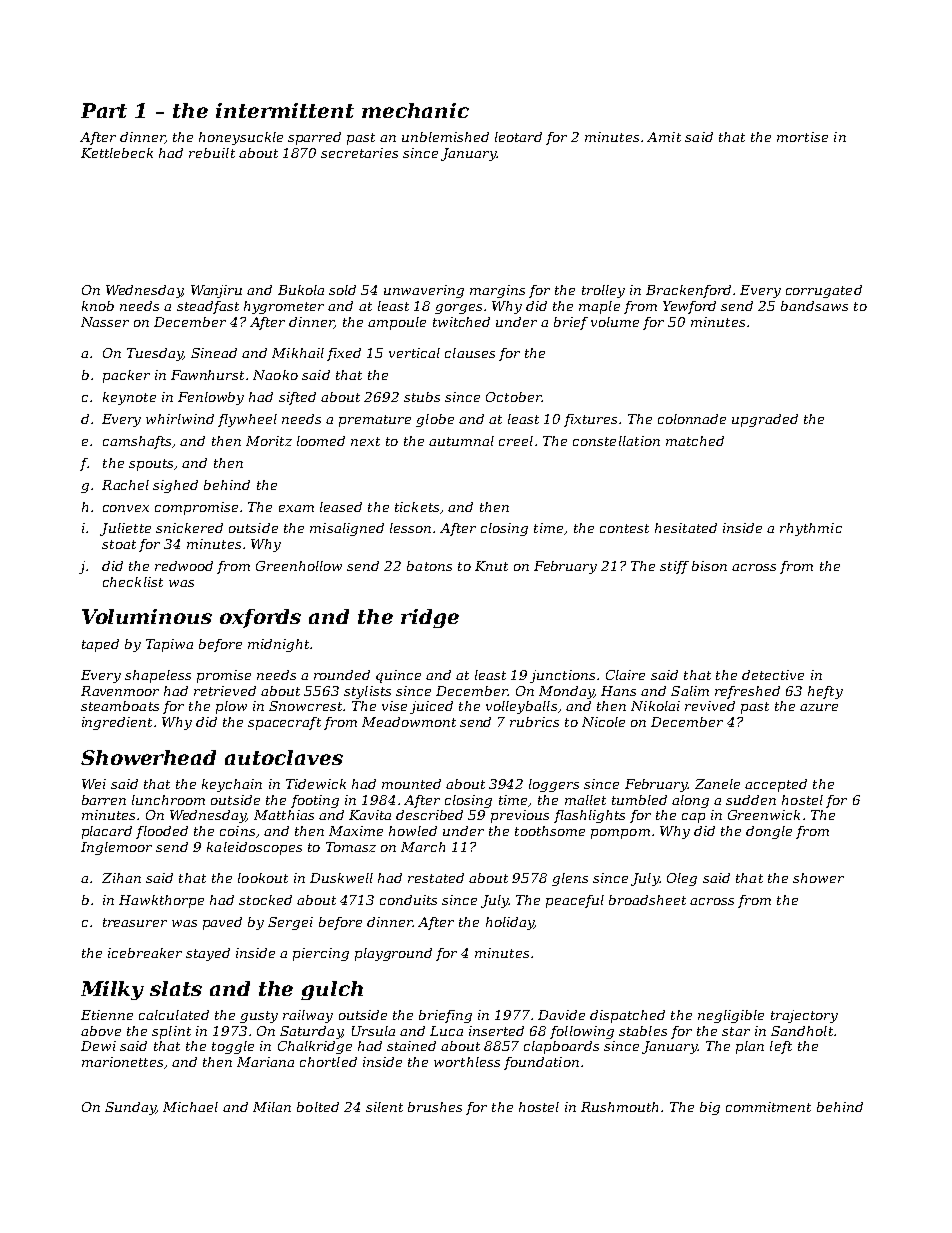  I want to click on mechanic, so click(415, 110).
